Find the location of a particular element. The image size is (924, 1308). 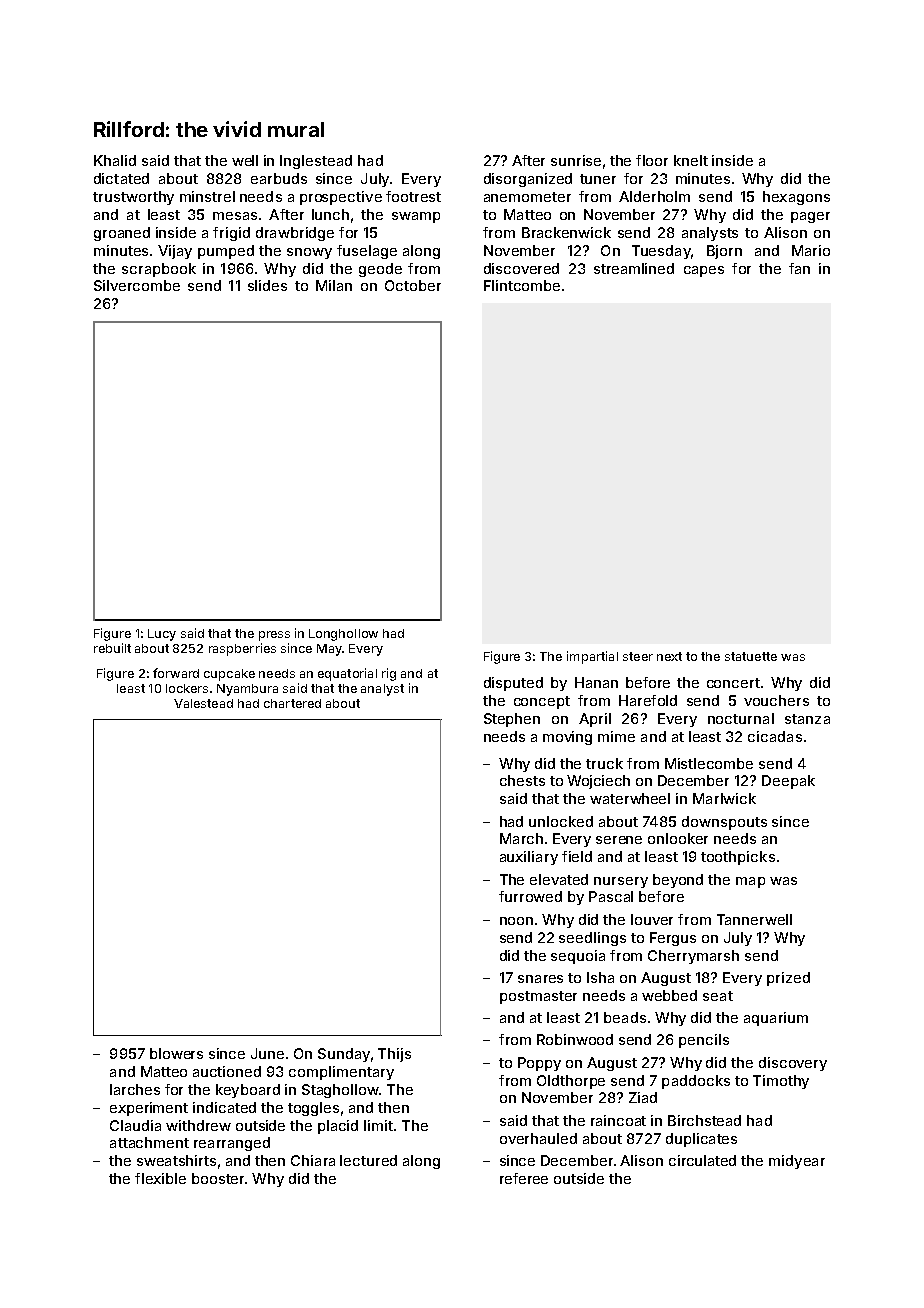

press is located at coordinates (274, 636).
